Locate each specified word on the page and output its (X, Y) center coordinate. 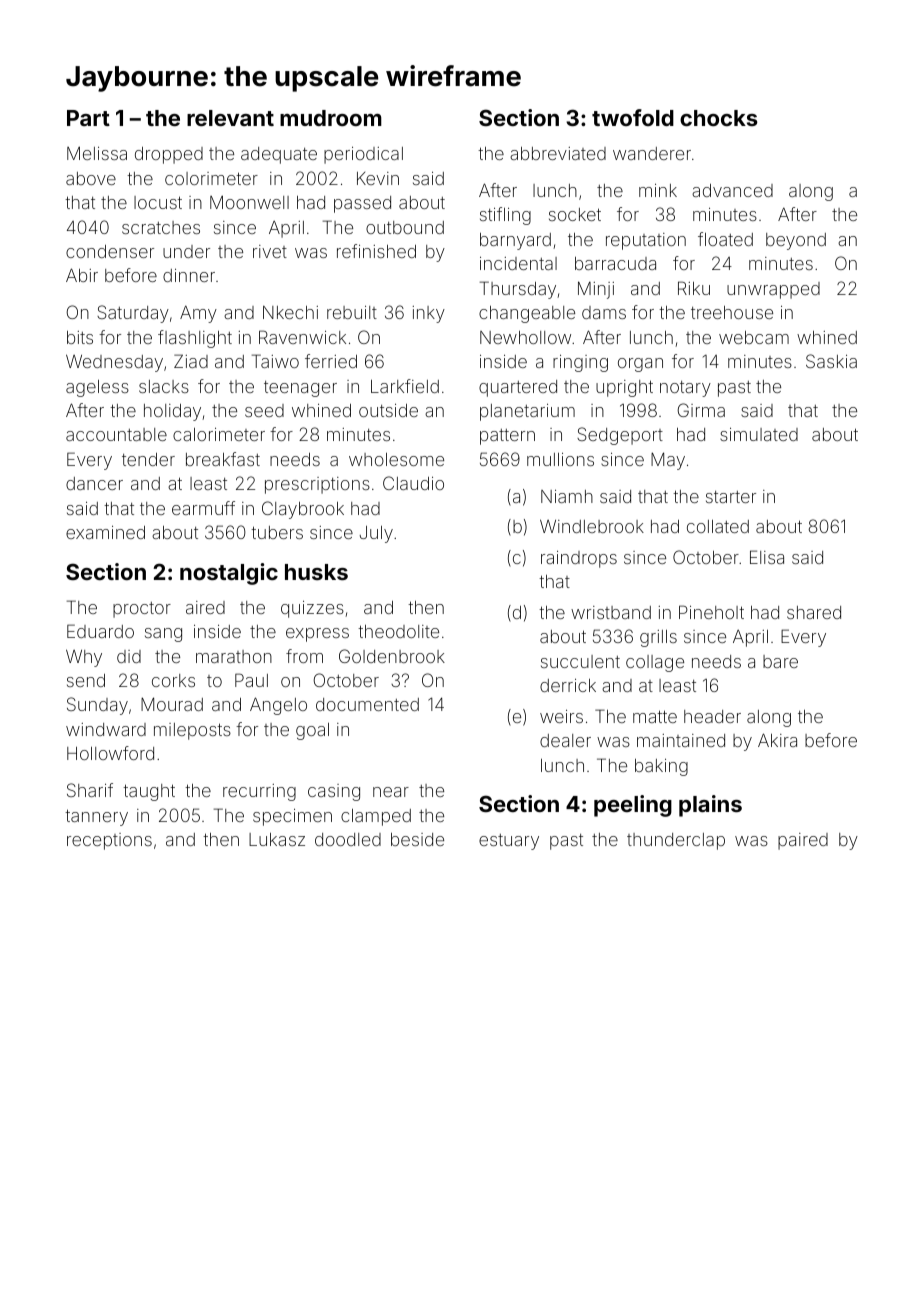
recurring (259, 792)
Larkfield (405, 386)
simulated (759, 434)
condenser (110, 251)
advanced (732, 190)
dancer (94, 483)
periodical (363, 155)
